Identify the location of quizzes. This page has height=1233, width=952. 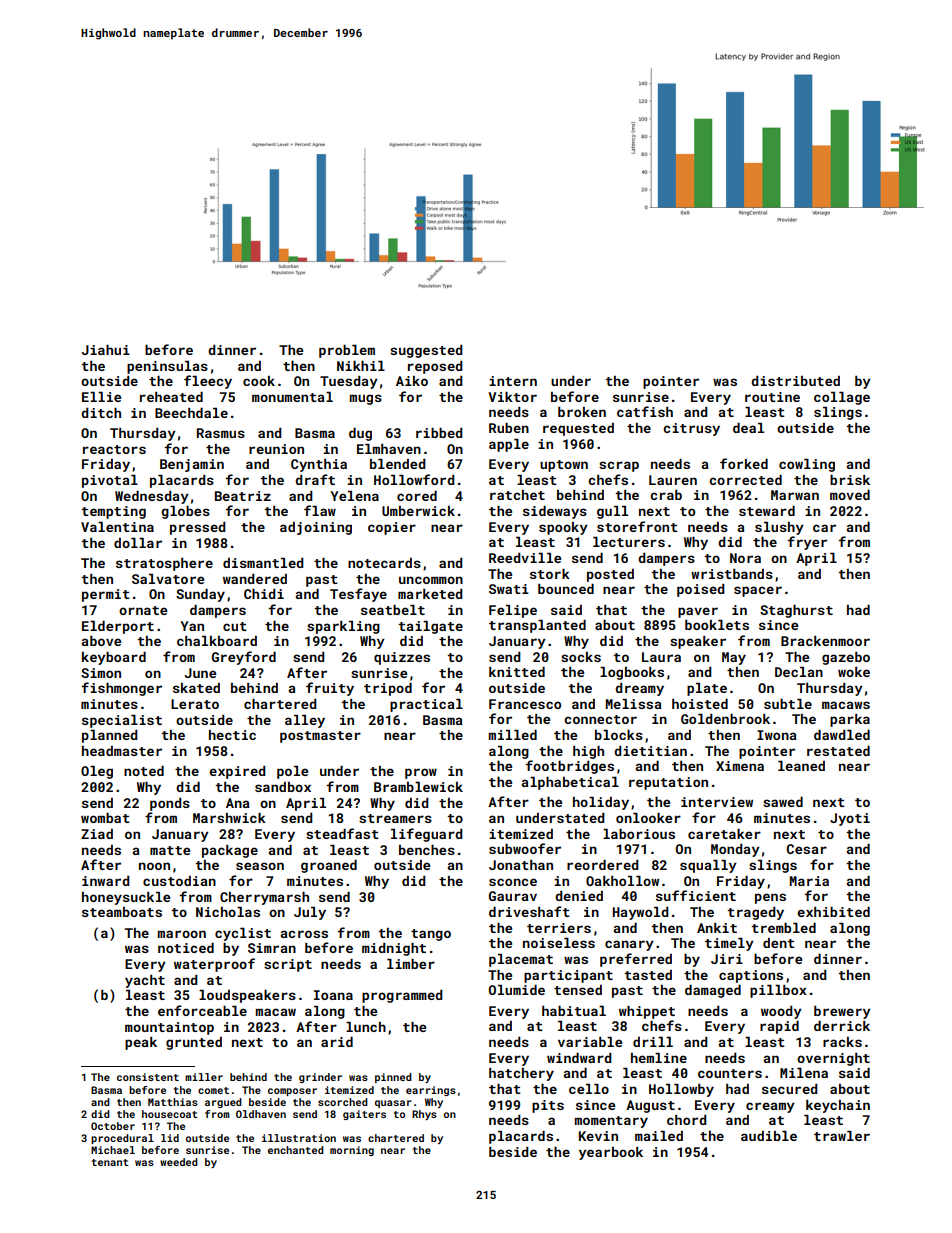
(402, 658).
